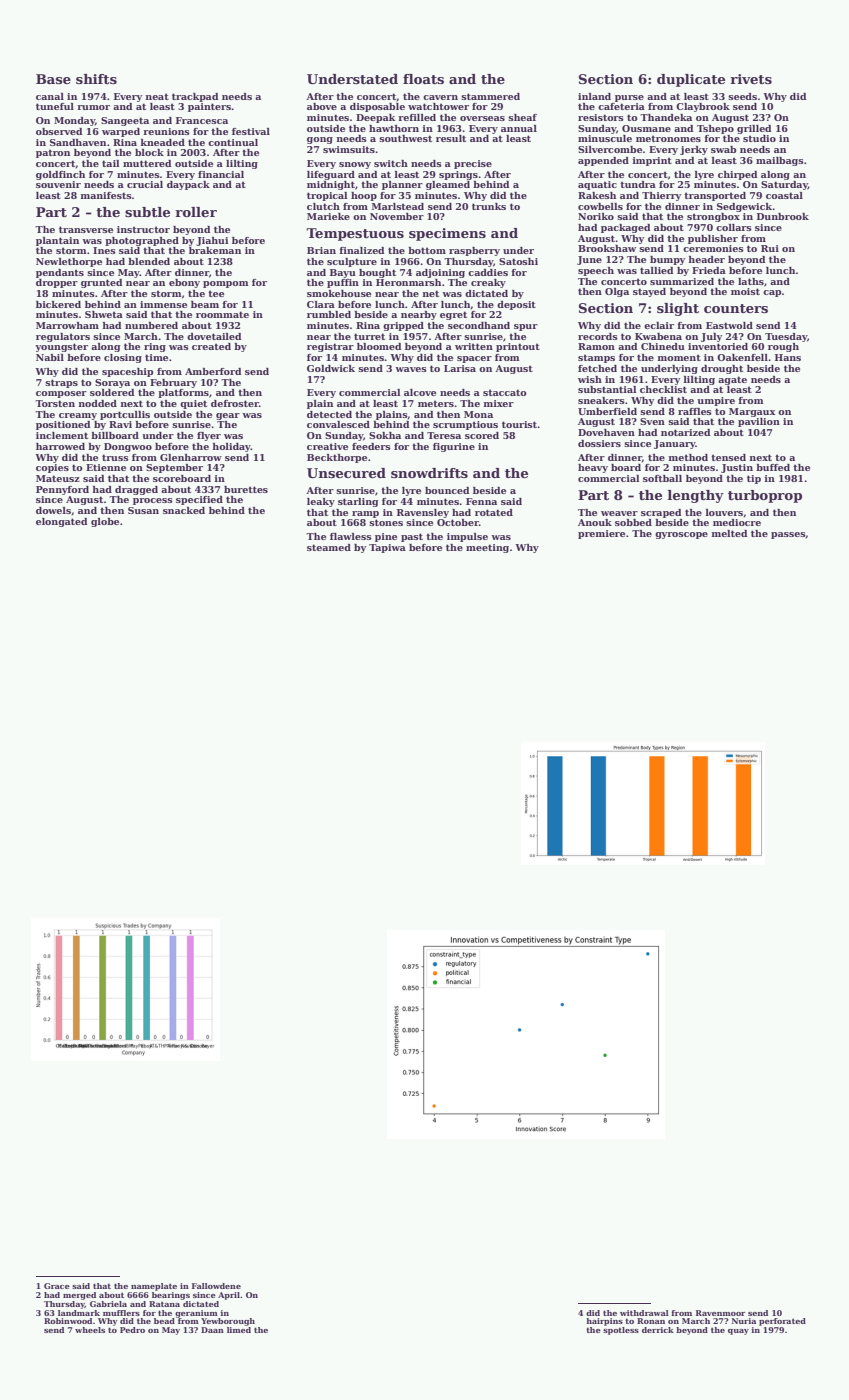  Describe the element at coordinates (467, 537) in the screenshot. I see `impulse` at that location.
